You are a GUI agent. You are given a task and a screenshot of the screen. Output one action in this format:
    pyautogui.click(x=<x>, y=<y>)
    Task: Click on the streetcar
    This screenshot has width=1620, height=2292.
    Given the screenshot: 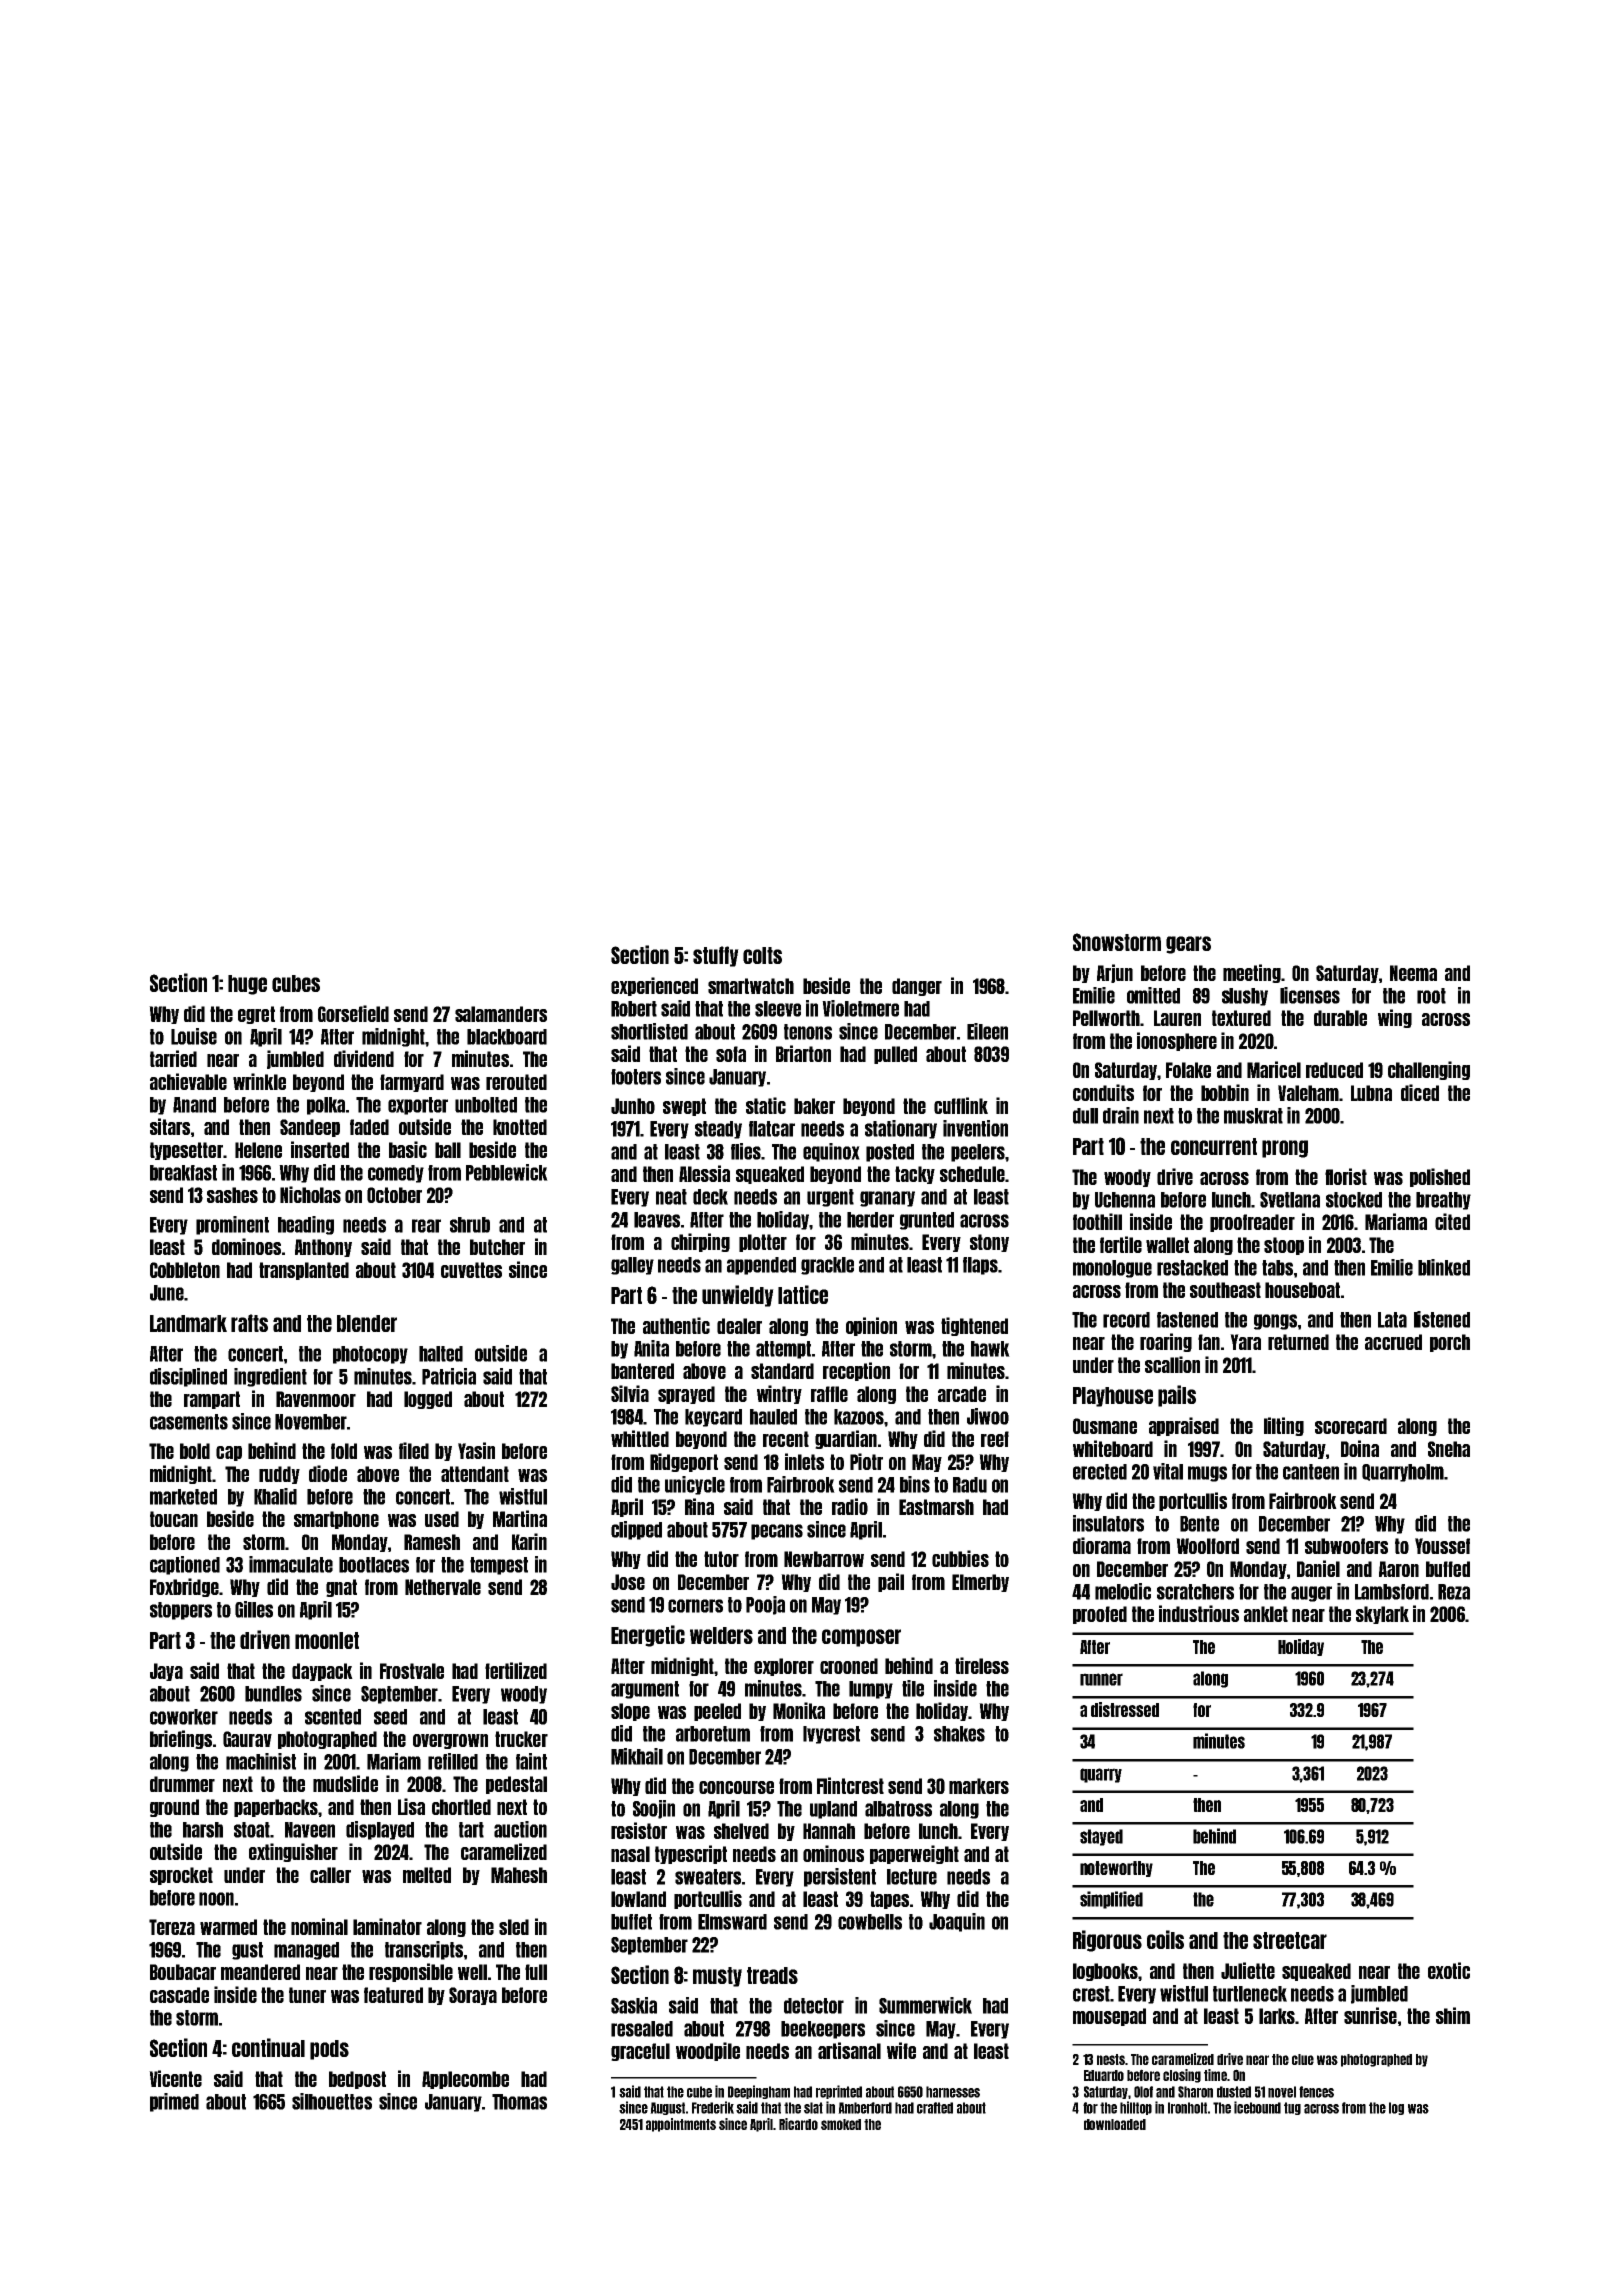 What is the action you would take?
    pyautogui.click(x=1290, y=1940)
